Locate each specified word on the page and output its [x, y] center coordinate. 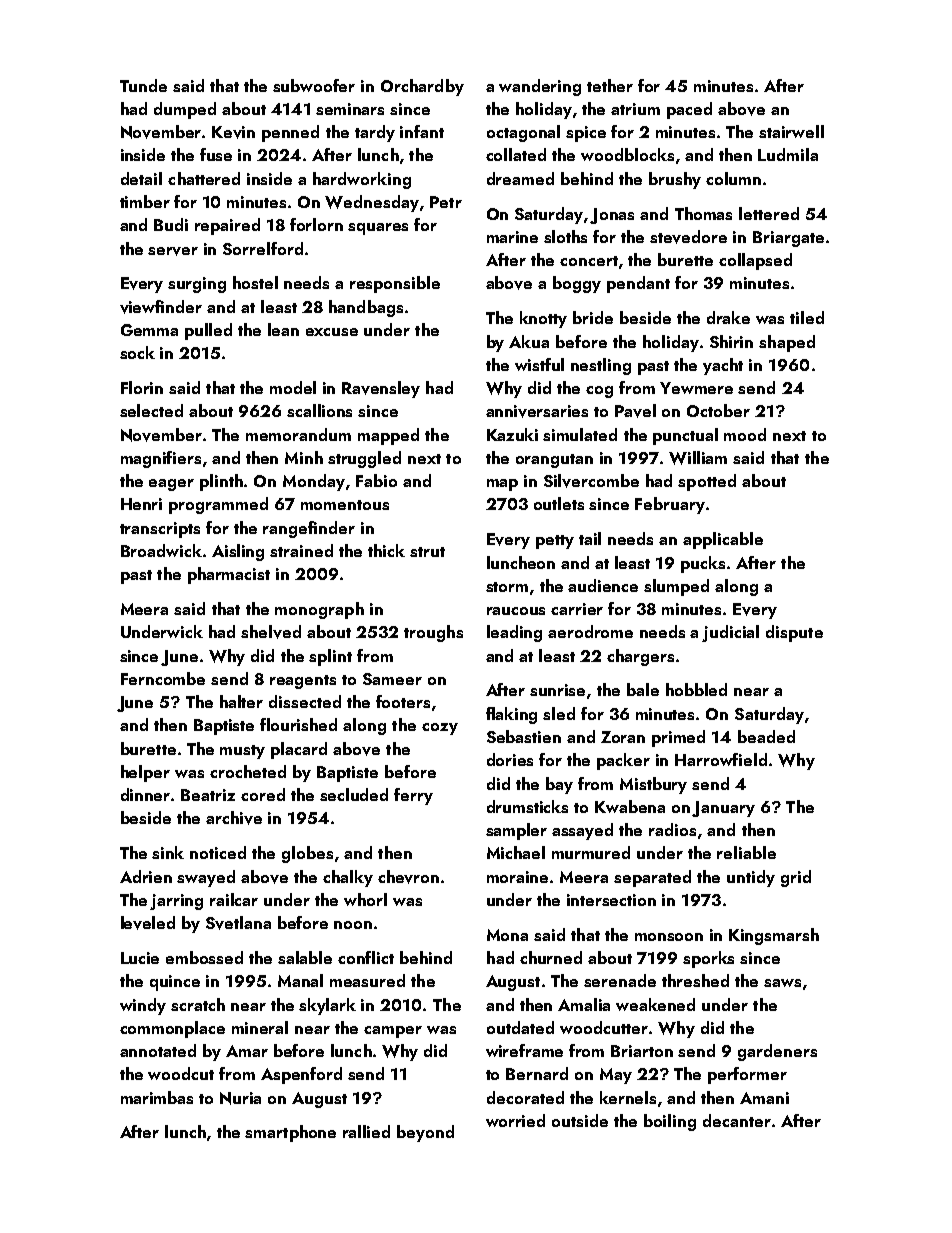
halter [241, 701]
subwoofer [314, 85]
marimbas [157, 1097]
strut [427, 552]
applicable [723, 540]
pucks [703, 564]
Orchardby [422, 87]
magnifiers [161, 459]
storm [507, 587]
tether [610, 85]
